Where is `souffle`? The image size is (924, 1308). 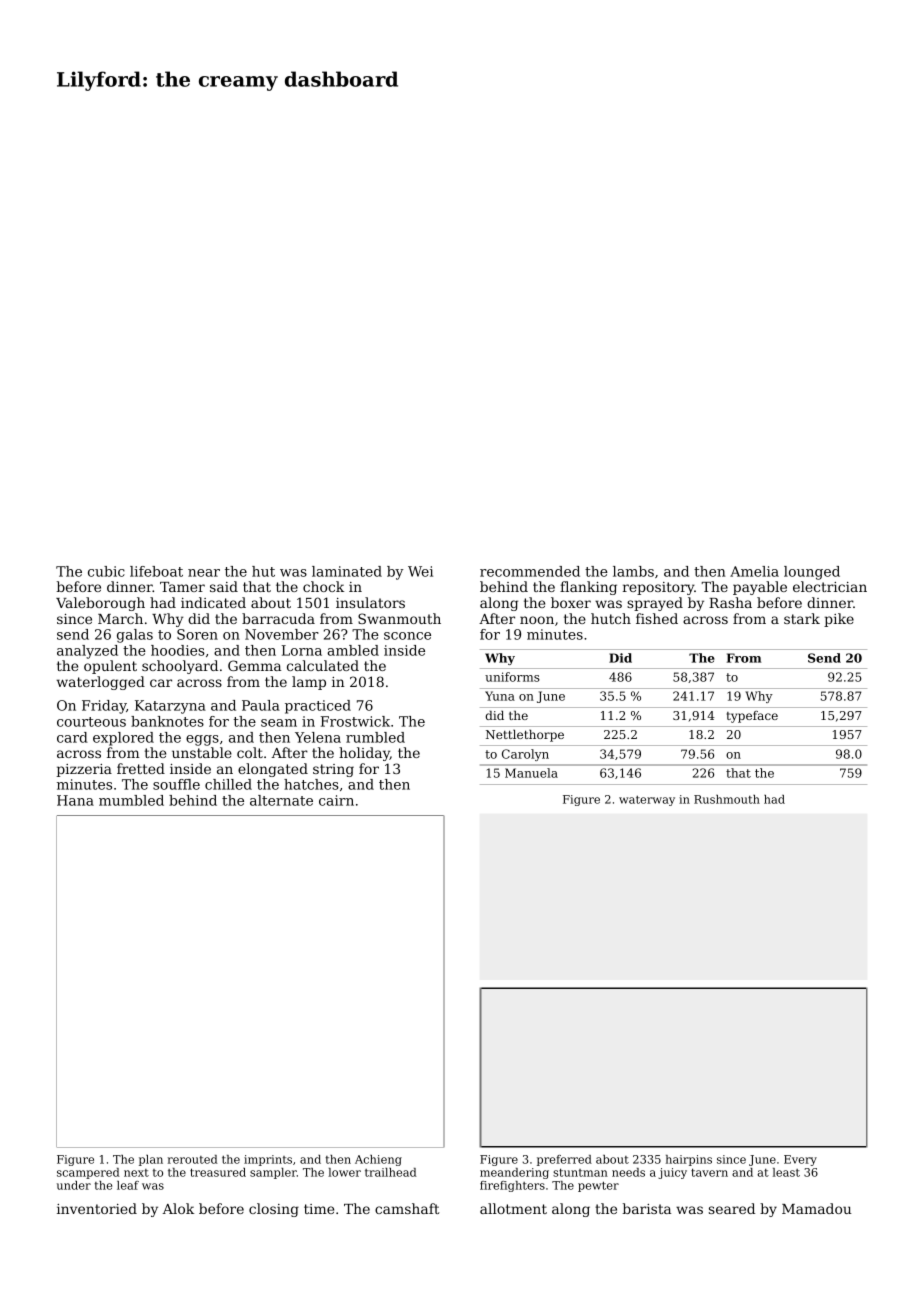 souffle is located at coordinates (176, 784).
